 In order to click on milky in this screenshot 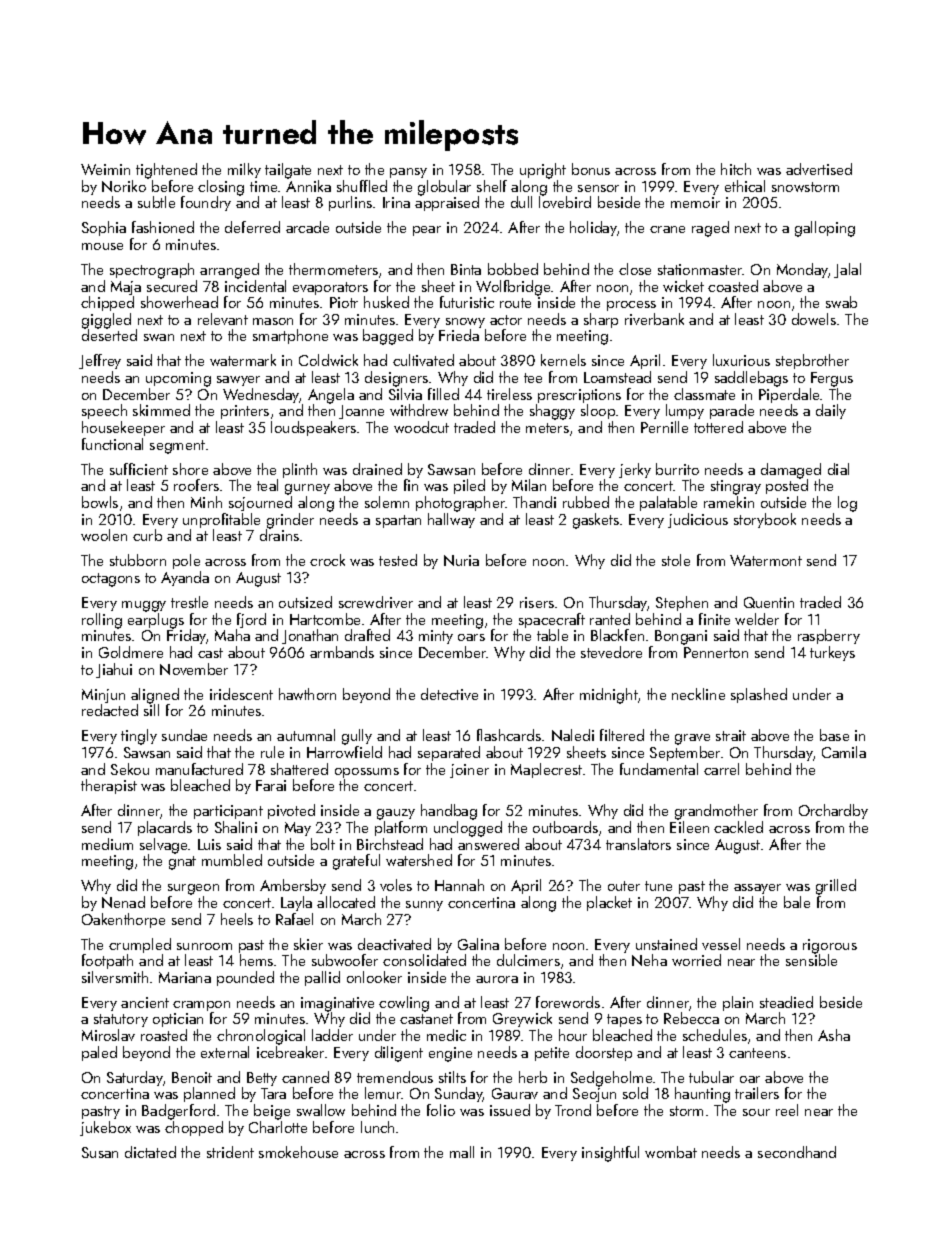, I will do `click(244, 170)`.
